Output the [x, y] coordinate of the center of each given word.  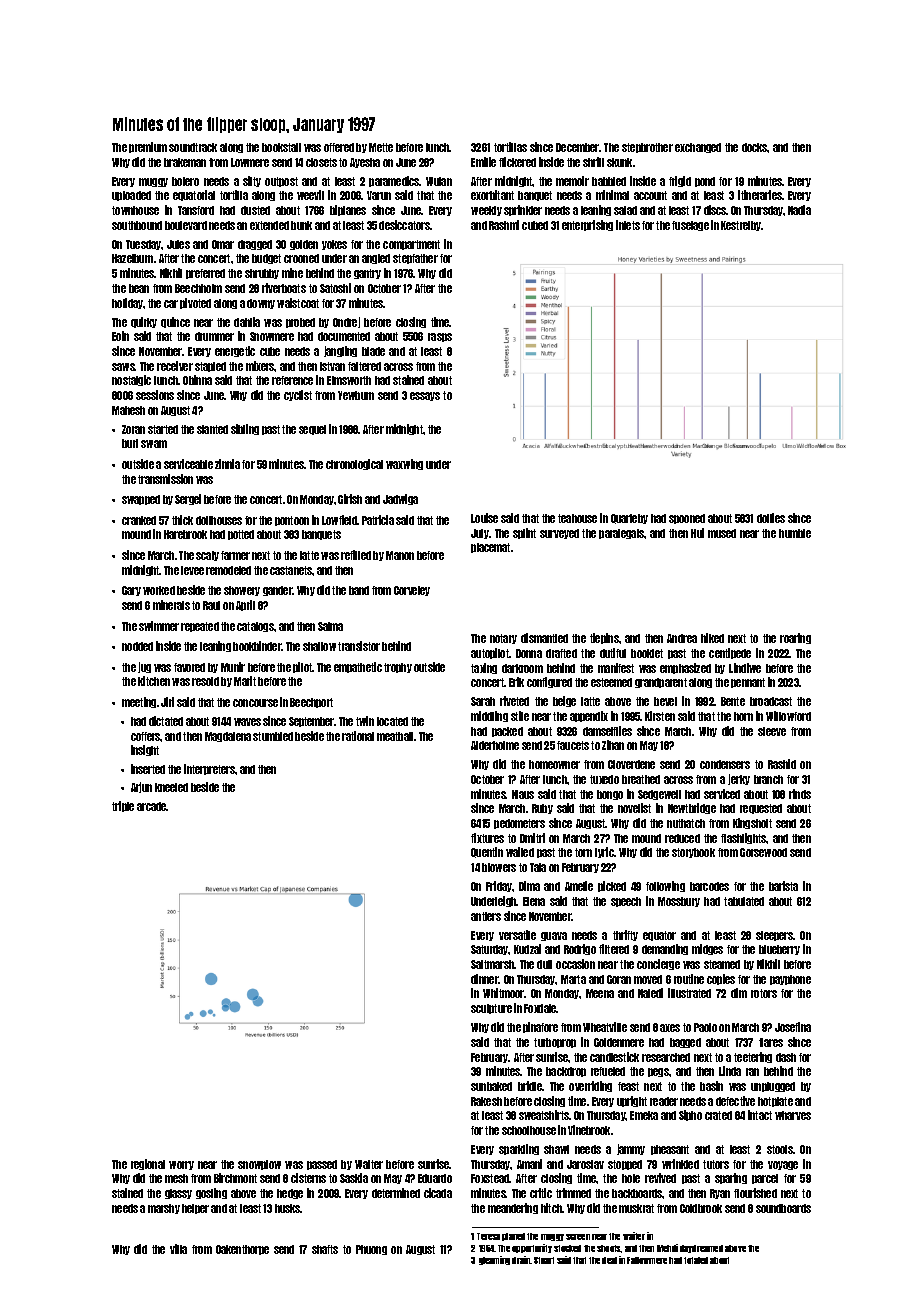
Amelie [579, 886]
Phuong [371, 1250]
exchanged [698, 148]
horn [743, 716]
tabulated [744, 901]
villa [178, 1249]
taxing [484, 668]
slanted [212, 429]
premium [148, 147]
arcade [152, 806]
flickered [517, 162]
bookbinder [257, 646]
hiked [712, 638]
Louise [484, 518]
